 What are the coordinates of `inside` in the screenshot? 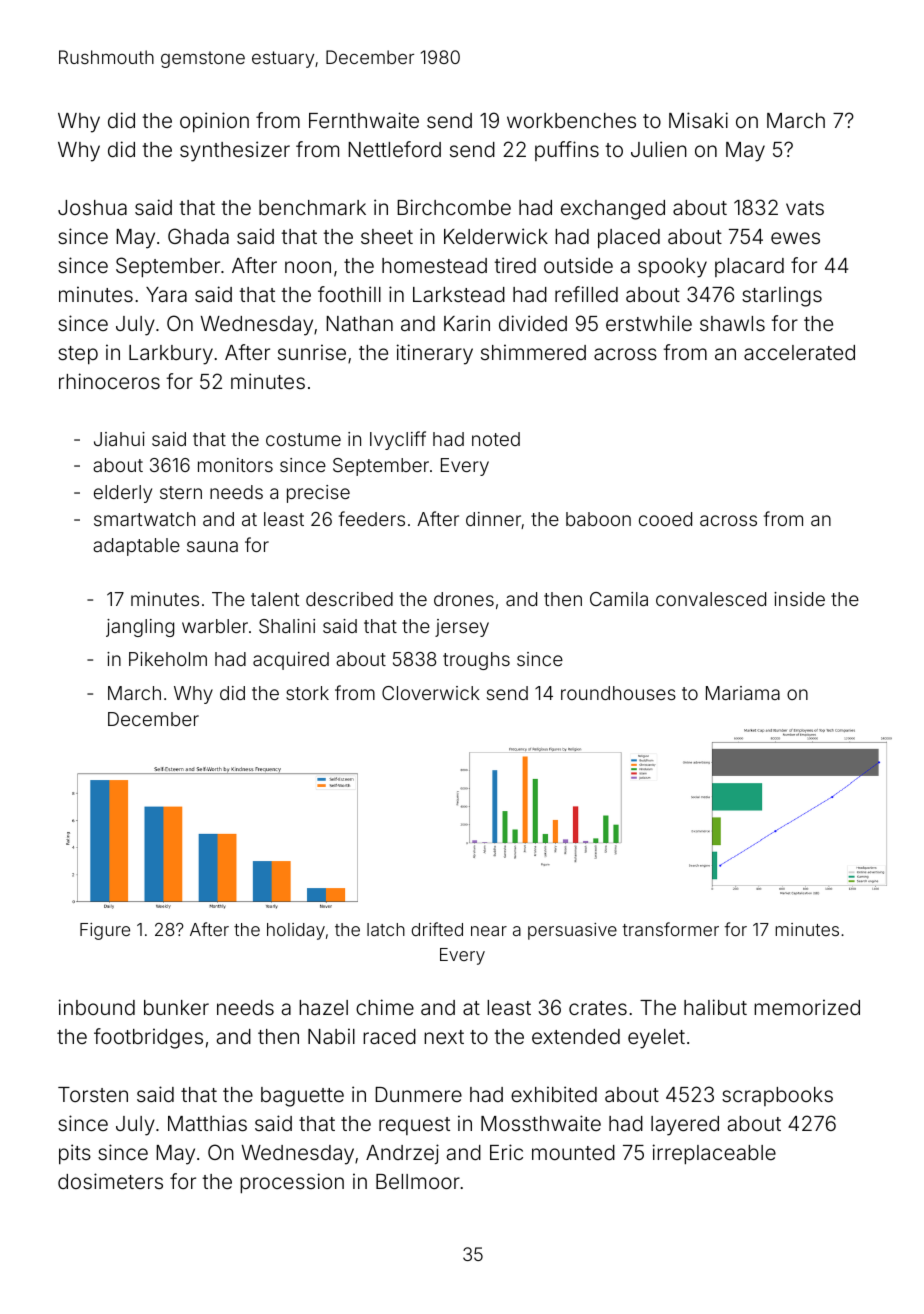 It's located at (799, 599).
